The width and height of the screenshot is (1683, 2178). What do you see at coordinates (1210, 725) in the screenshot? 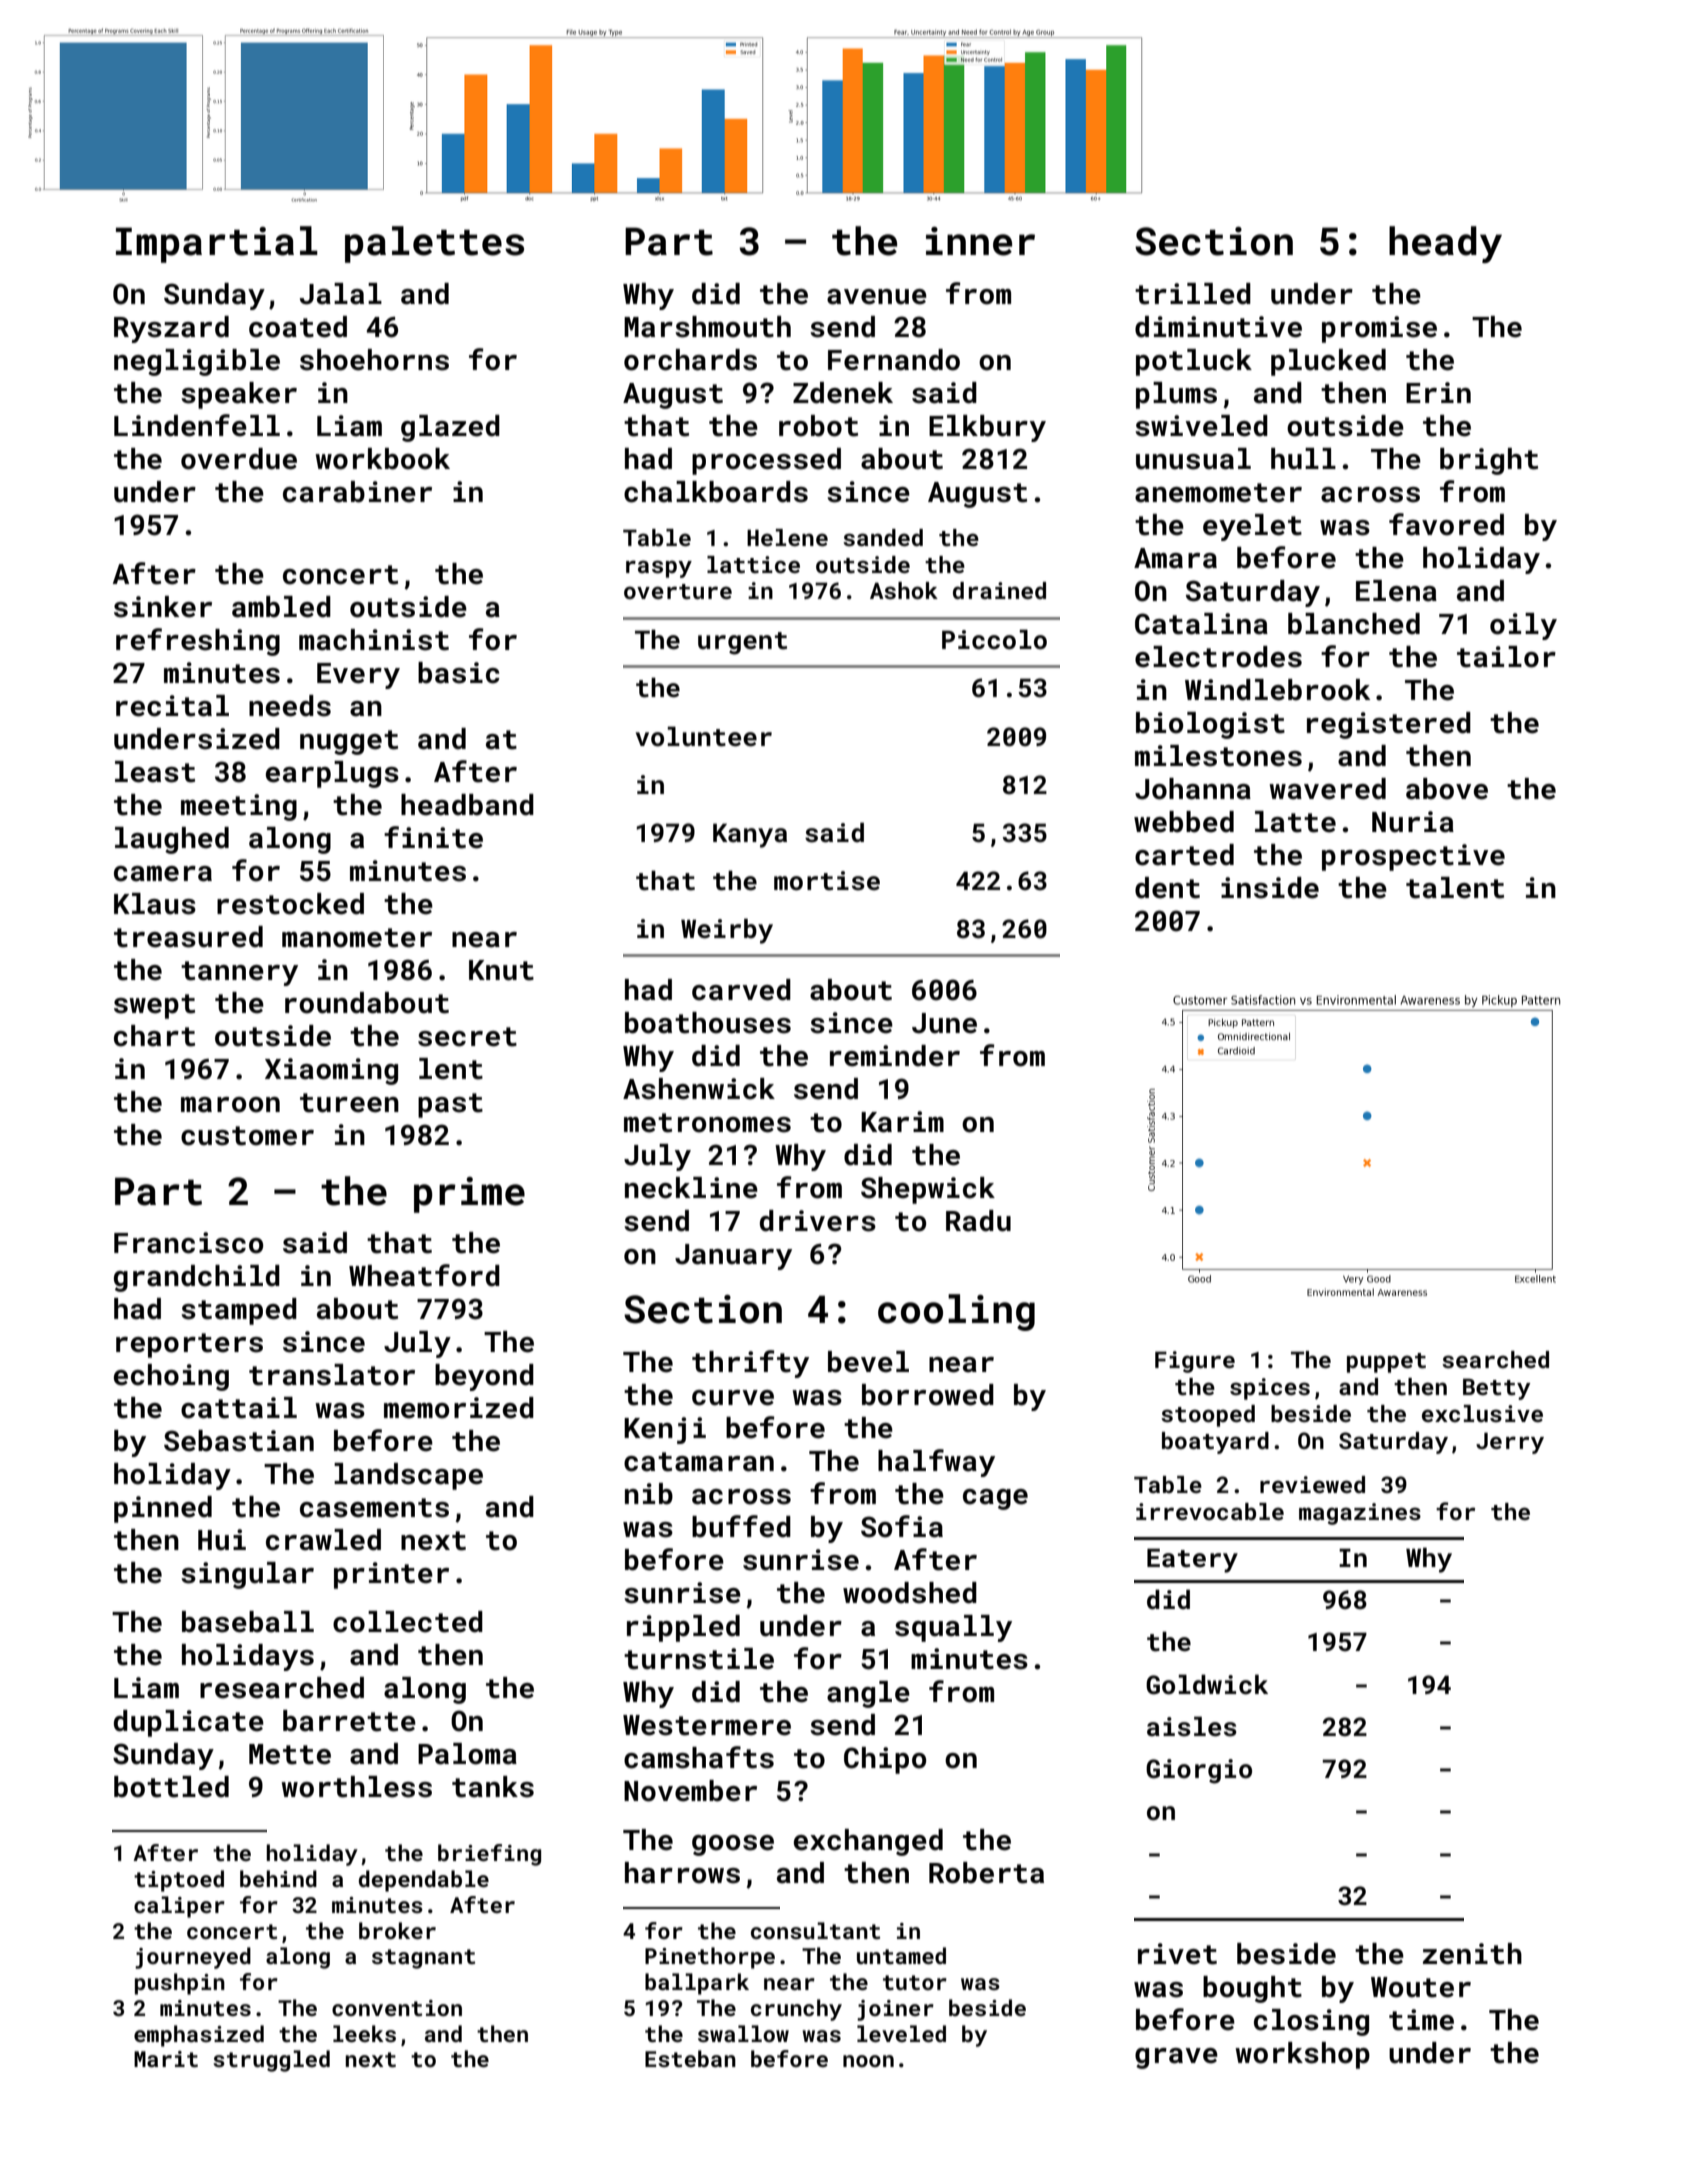
I see `biologist` at bounding box center [1210, 725].
